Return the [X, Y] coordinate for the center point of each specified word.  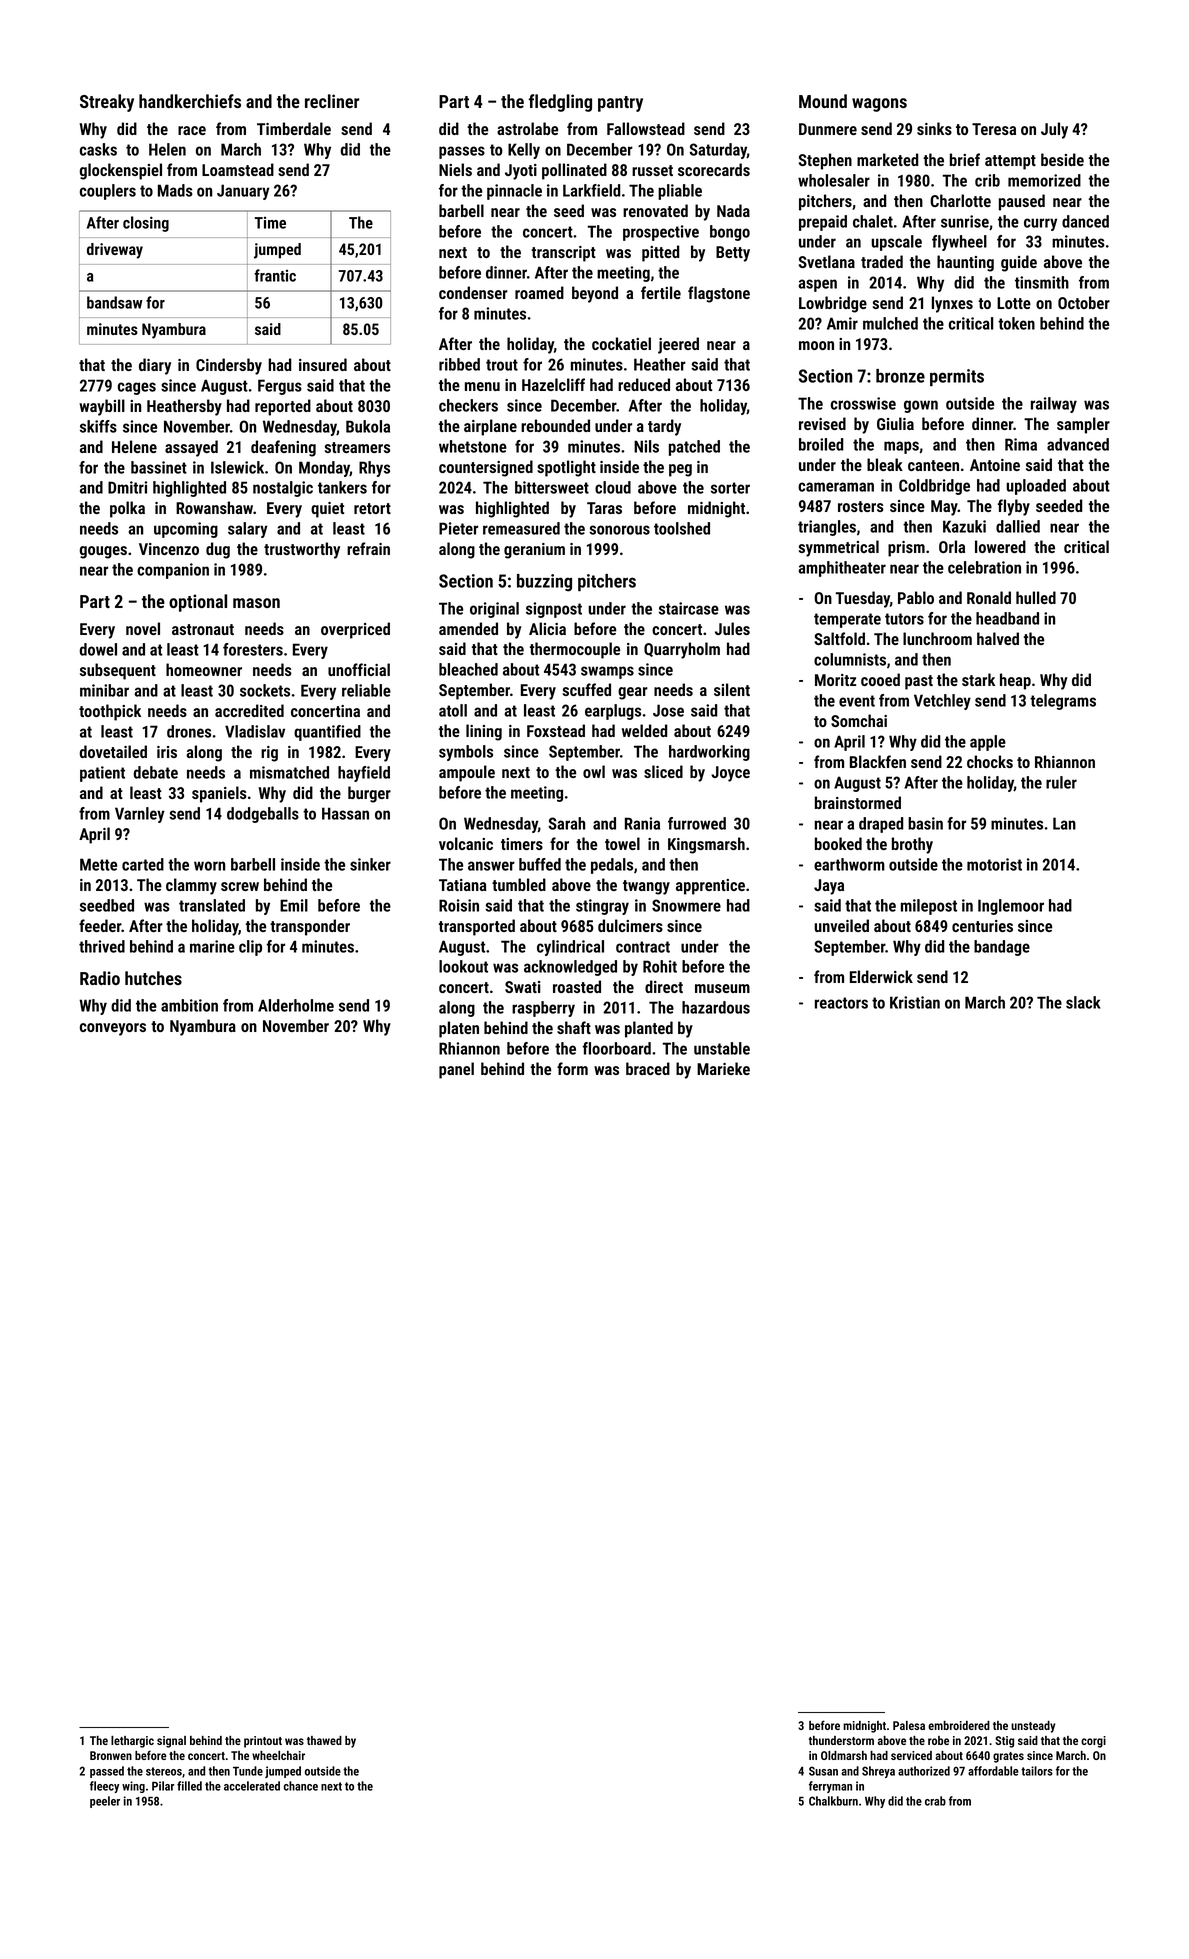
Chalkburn [833, 1801]
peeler [105, 1802]
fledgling [560, 103]
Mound [823, 101]
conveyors [113, 1029]
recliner [332, 101]
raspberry [543, 1009]
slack [1083, 1002]
